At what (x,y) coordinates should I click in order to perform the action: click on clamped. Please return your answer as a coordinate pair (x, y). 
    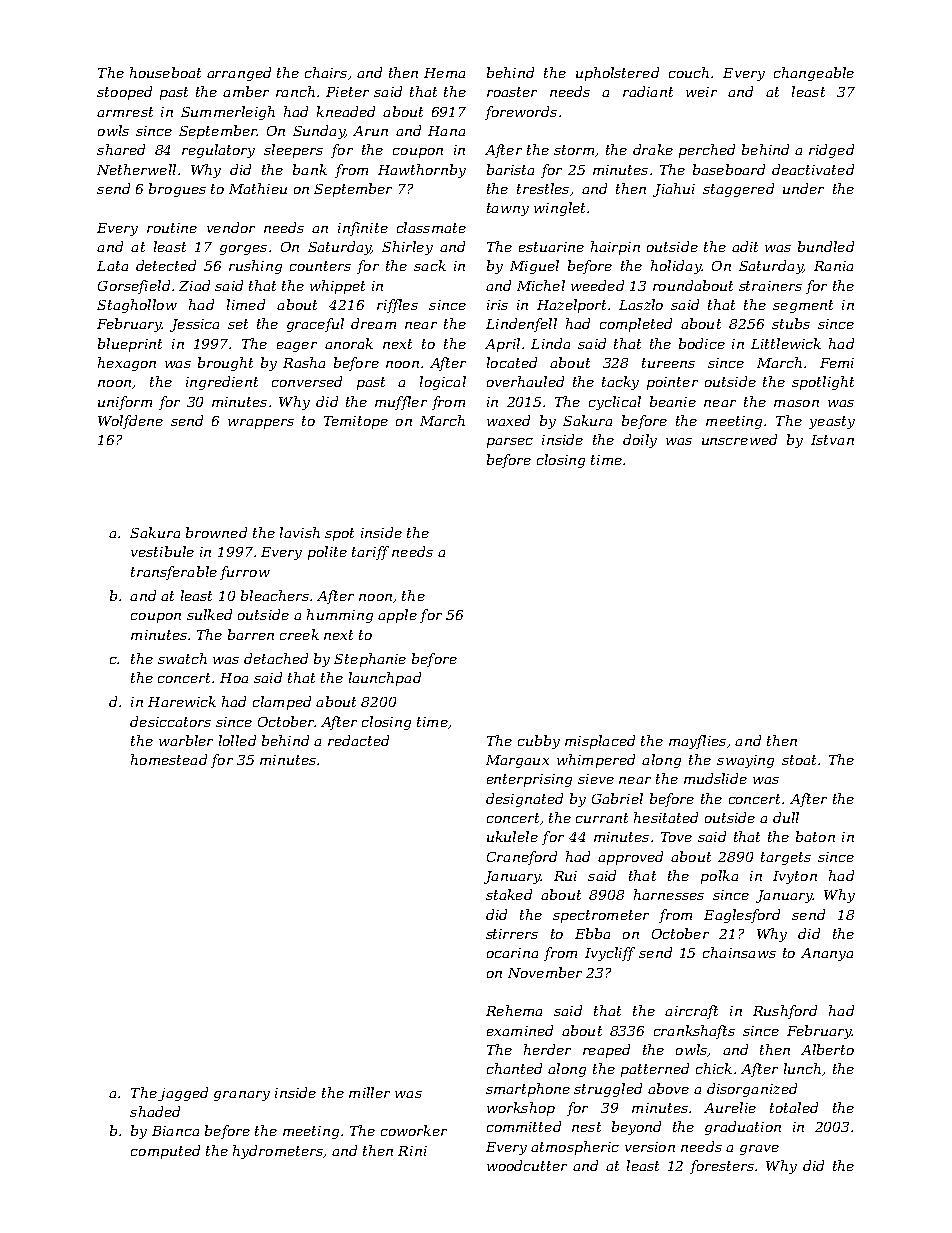
    Looking at the image, I should click on (282, 703).
